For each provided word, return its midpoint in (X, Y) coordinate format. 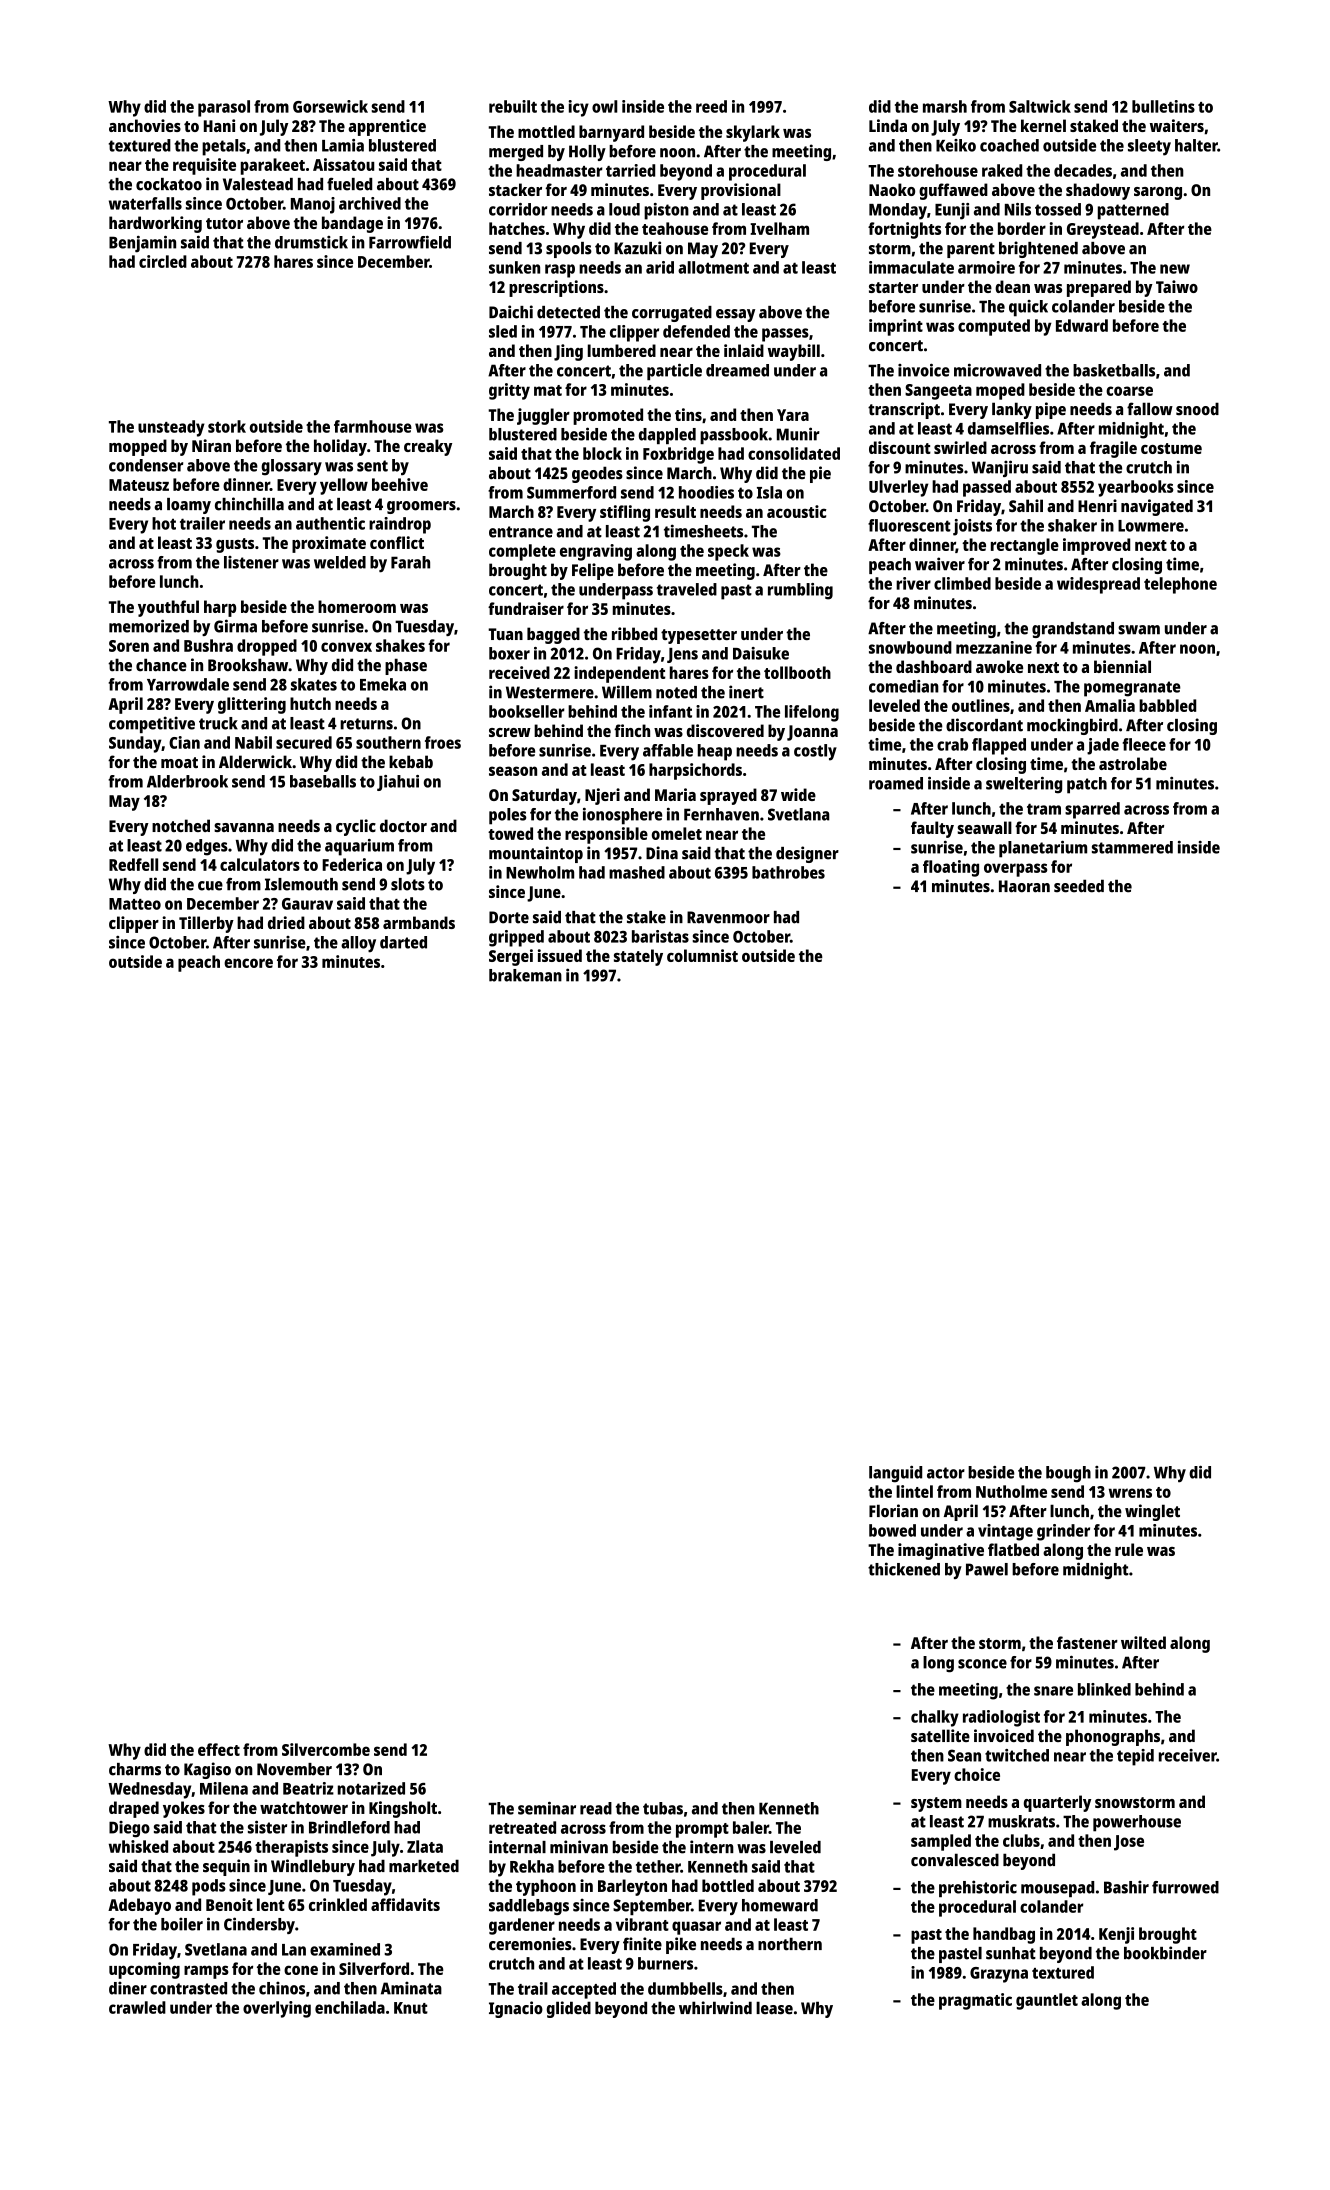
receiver (1188, 1755)
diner (128, 1988)
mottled (546, 131)
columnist (702, 955)
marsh (945, 106)
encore (248, 963)
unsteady (171, 428)
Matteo (135, 904)
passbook (734, 436)
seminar (547, 1808)
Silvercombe (326, 1749)
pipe (1051, 410)
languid (895, 1474)
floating (951, 868)
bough (1068, 1474)
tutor (224, 223)
